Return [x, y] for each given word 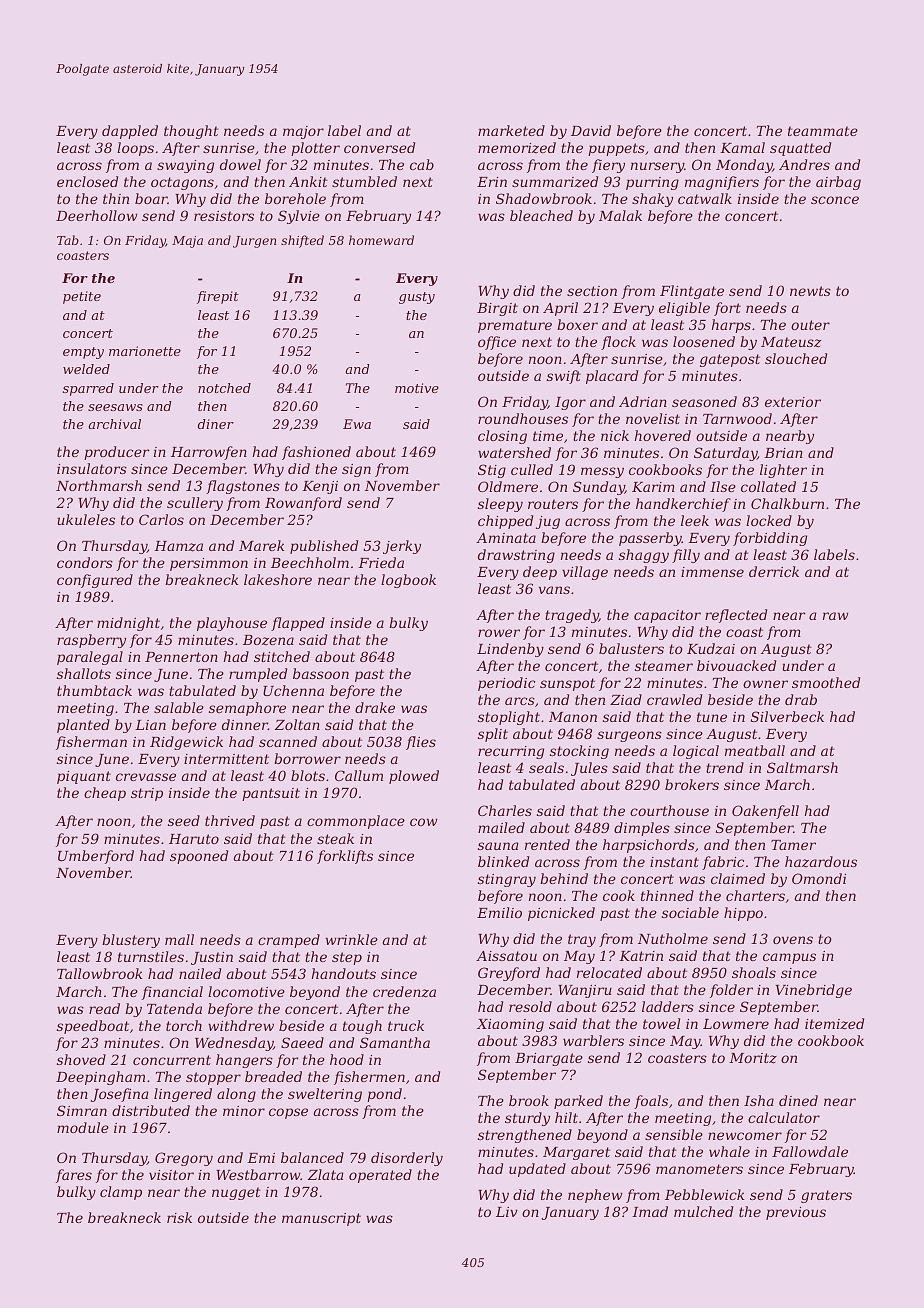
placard [612, 377]
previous [796, 1213]
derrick [774, 571]
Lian [150, 725]
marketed [511, 130]
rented [547, 844]
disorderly [407, 1159]
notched [224, 388]
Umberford [96, 857]
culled [532, 469]
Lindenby [510, 650]
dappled [130, 132]
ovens [793, 940]
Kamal [742, 147]
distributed [151, 1110]
